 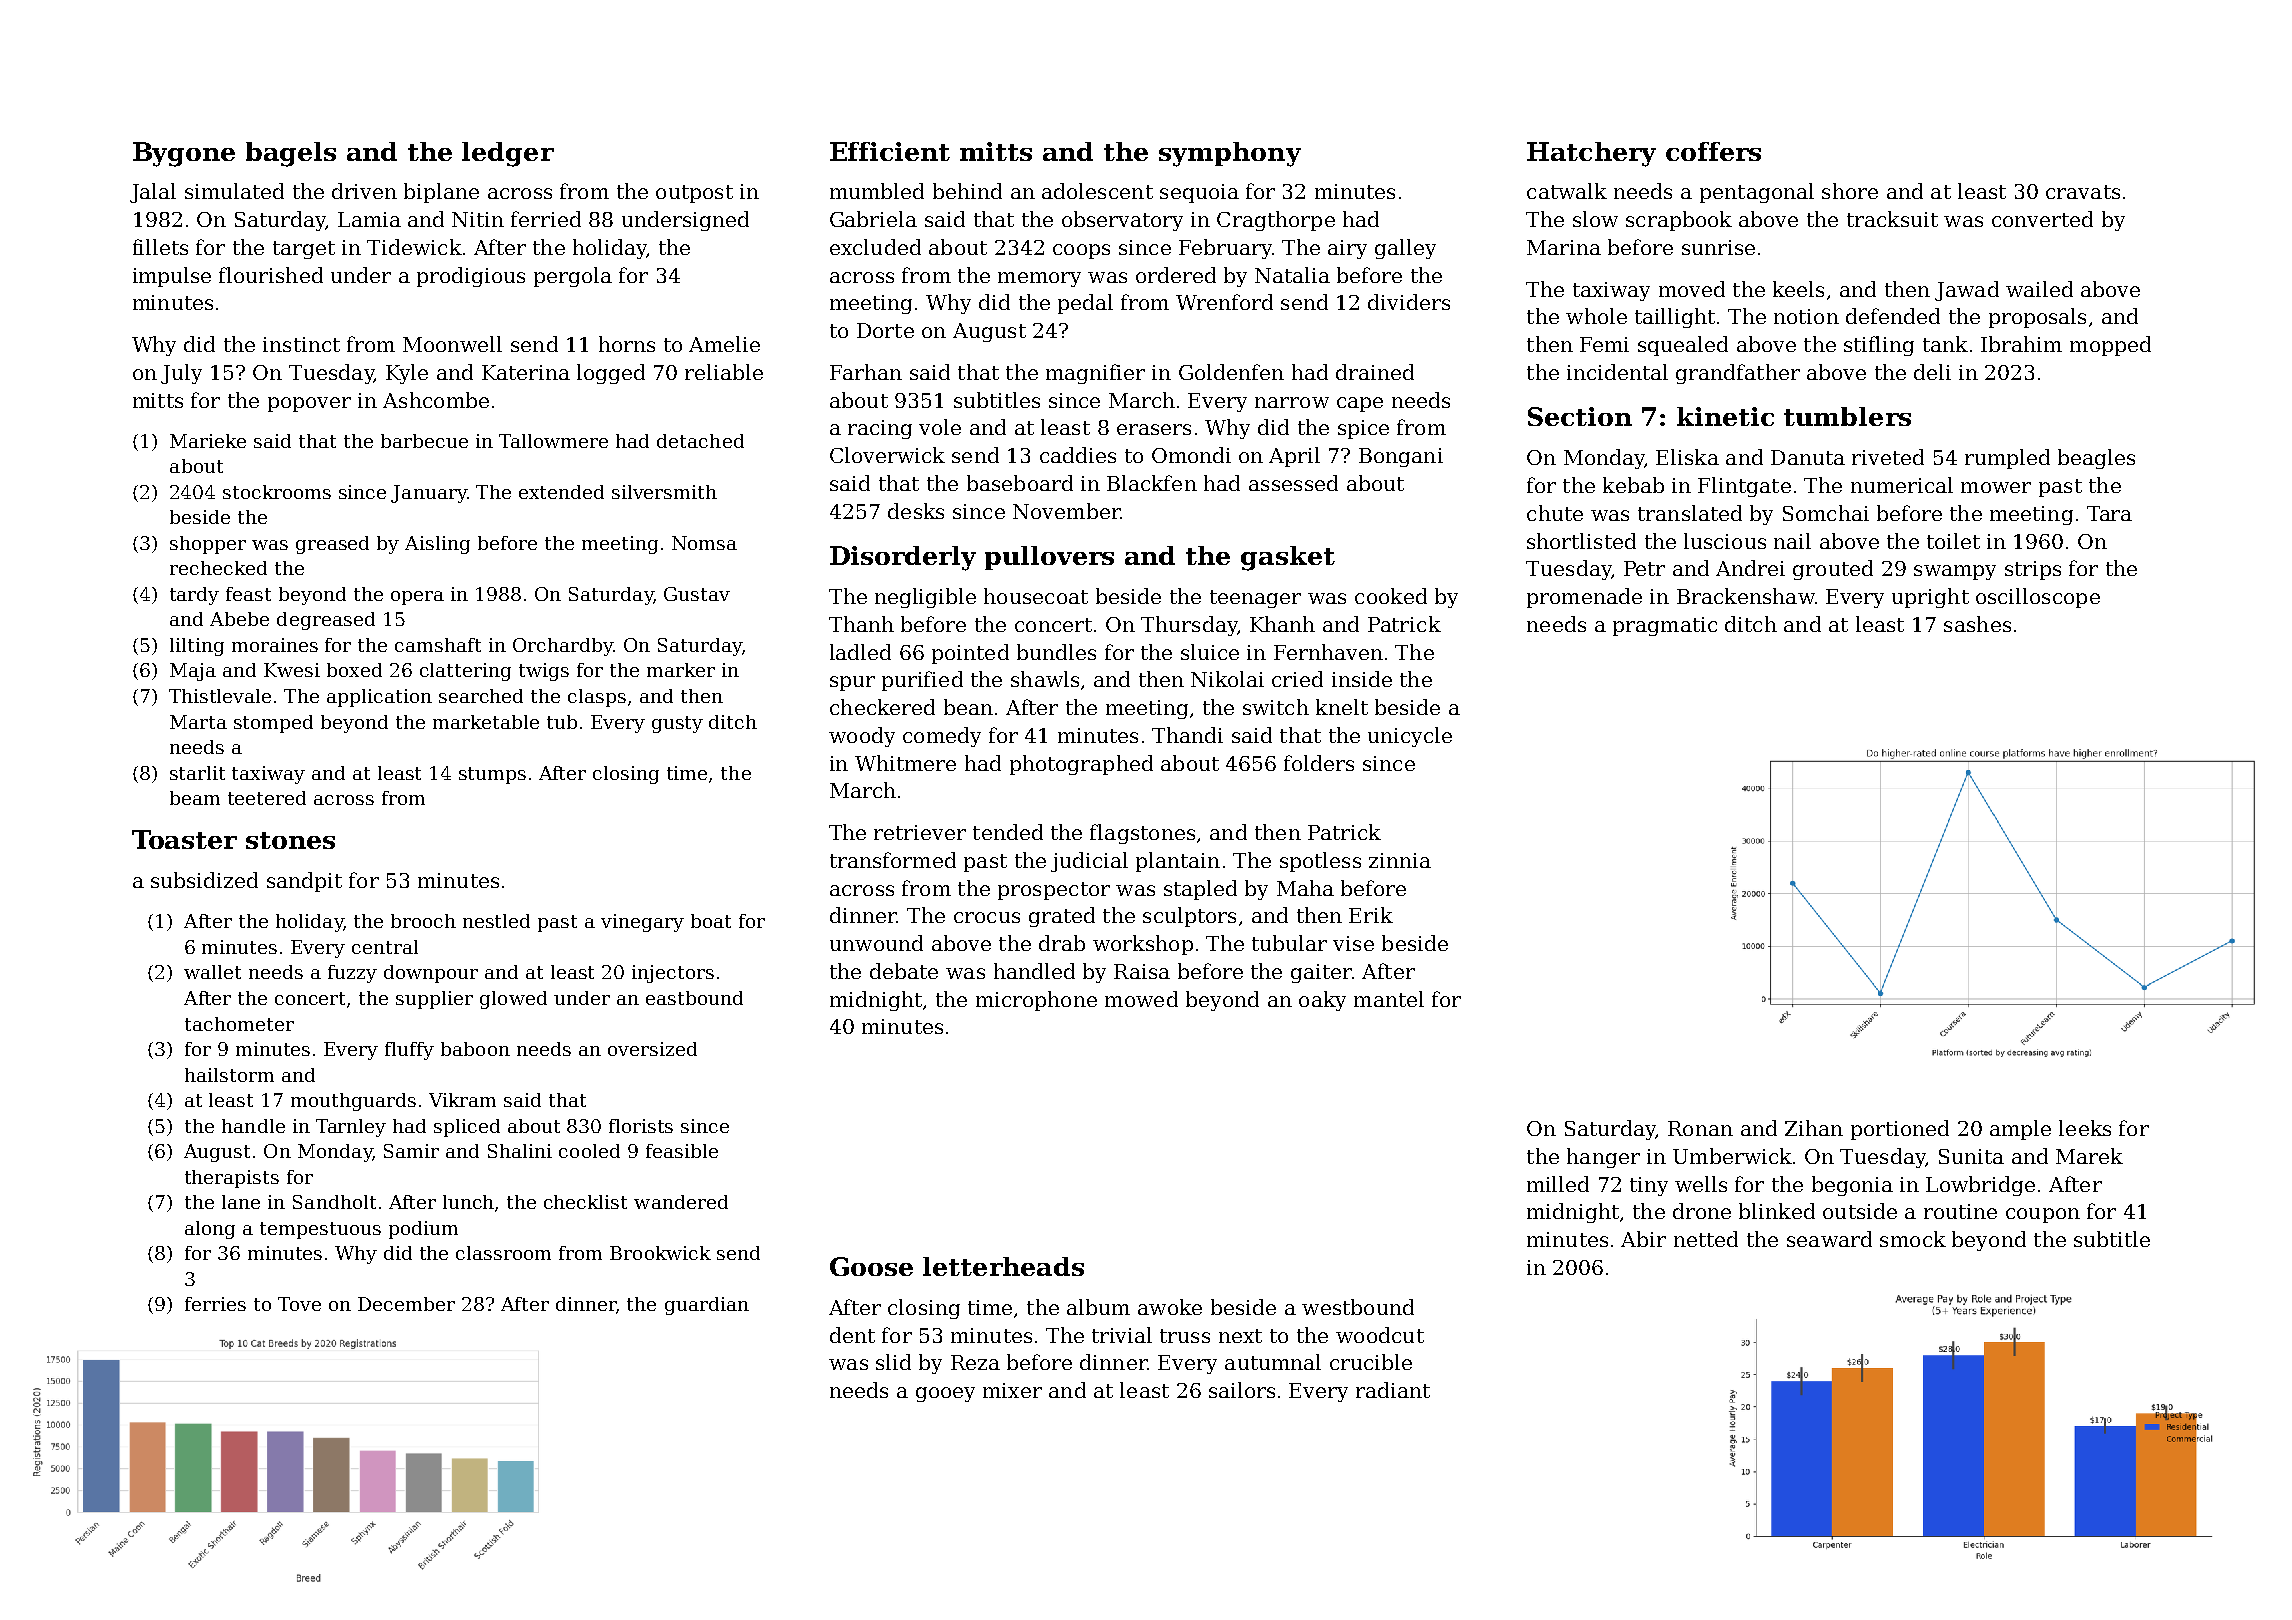 I want to click on Nitin, so click(x=478, y=219).
